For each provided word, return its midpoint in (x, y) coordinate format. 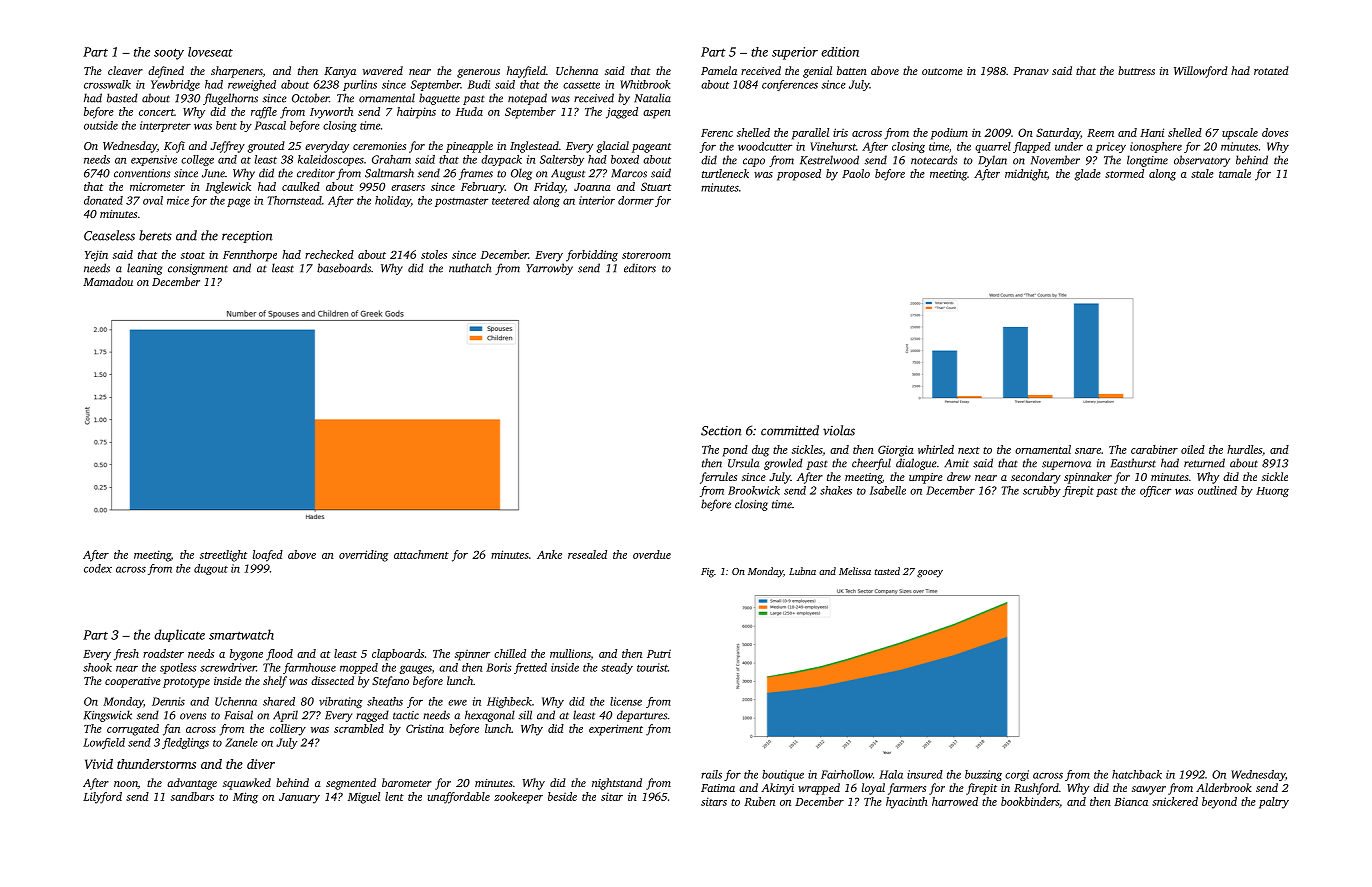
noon (126, 785)
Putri (659, 654)
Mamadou (108, 281)
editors (640, 268)
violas (839, 430)
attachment (421, 554)
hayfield (526, 72)
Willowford (1201, 72)
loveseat (210, 52)
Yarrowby (549, 269)
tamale (1235, 173)
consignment (198, 269)
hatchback (1137, 774)
